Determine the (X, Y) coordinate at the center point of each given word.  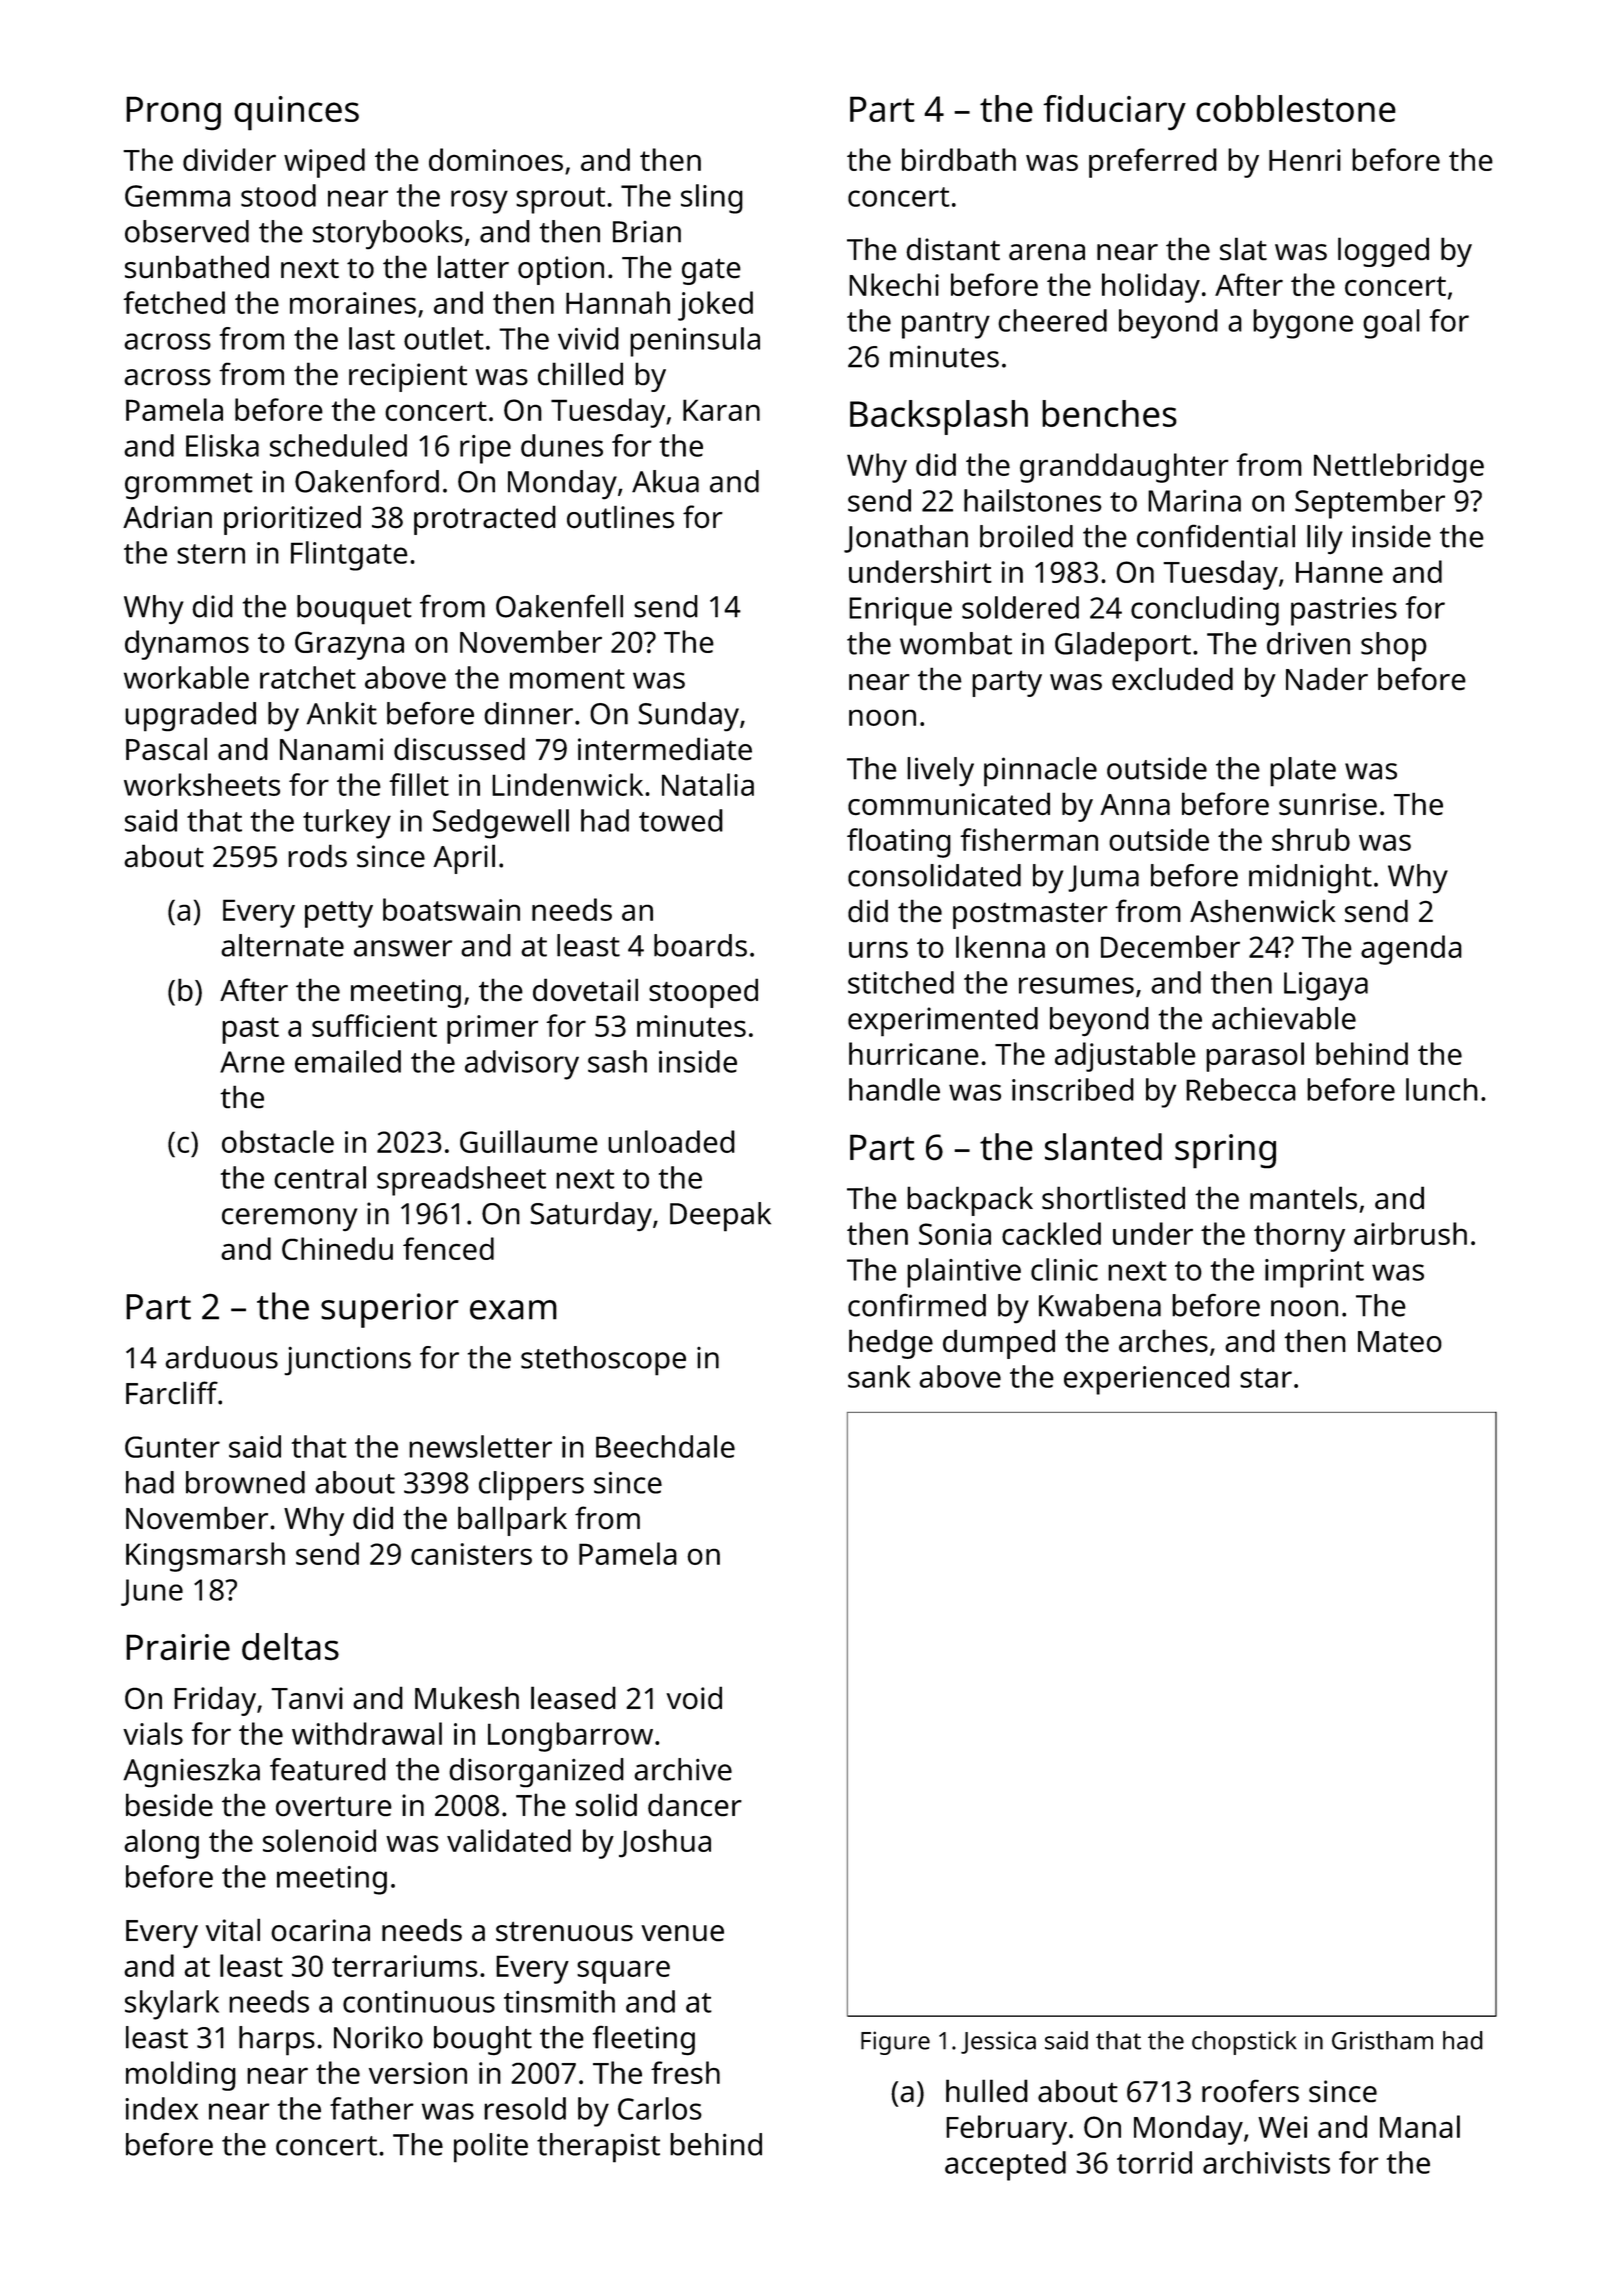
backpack (970, 1201)
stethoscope (603, 1361)
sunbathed (197, 267)
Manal (1420, 2126)
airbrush (1410, 1233)
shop (1394, 647)
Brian (647, 232)
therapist (598, 2148)
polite (491, 2148)
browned (245, 1482)
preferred (1153, 163)
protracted (485, 520)
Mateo (1400, 1342)
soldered (1020, 607)
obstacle (278, 1141)
